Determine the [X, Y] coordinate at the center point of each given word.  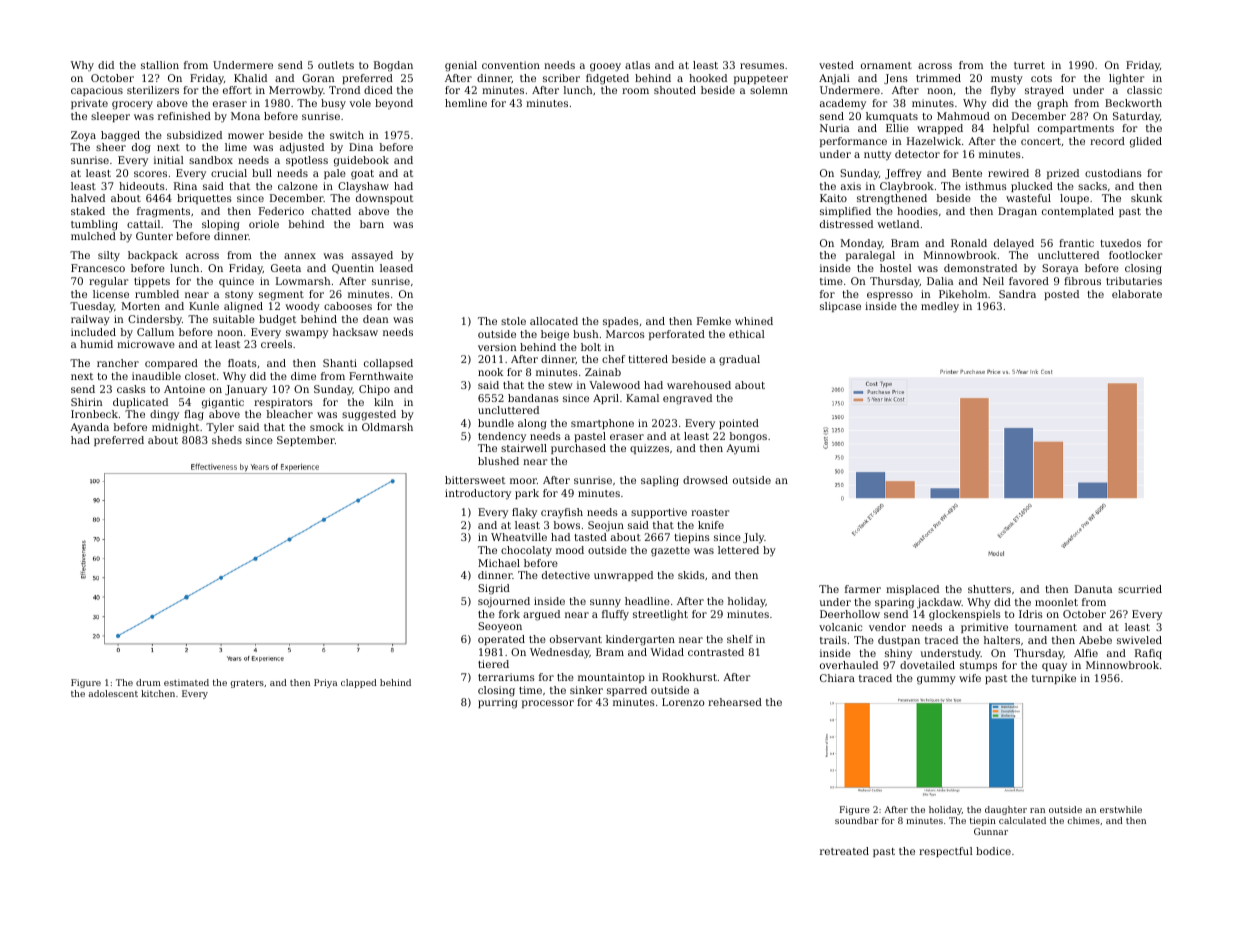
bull [262, 173]
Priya [325, 683]
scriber [561, 78]
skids [691, 575]
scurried [1140, 589]
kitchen [158, 693]
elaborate [1137, 294]
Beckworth [1133, 103]
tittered [648, 359]
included [93, 332]
